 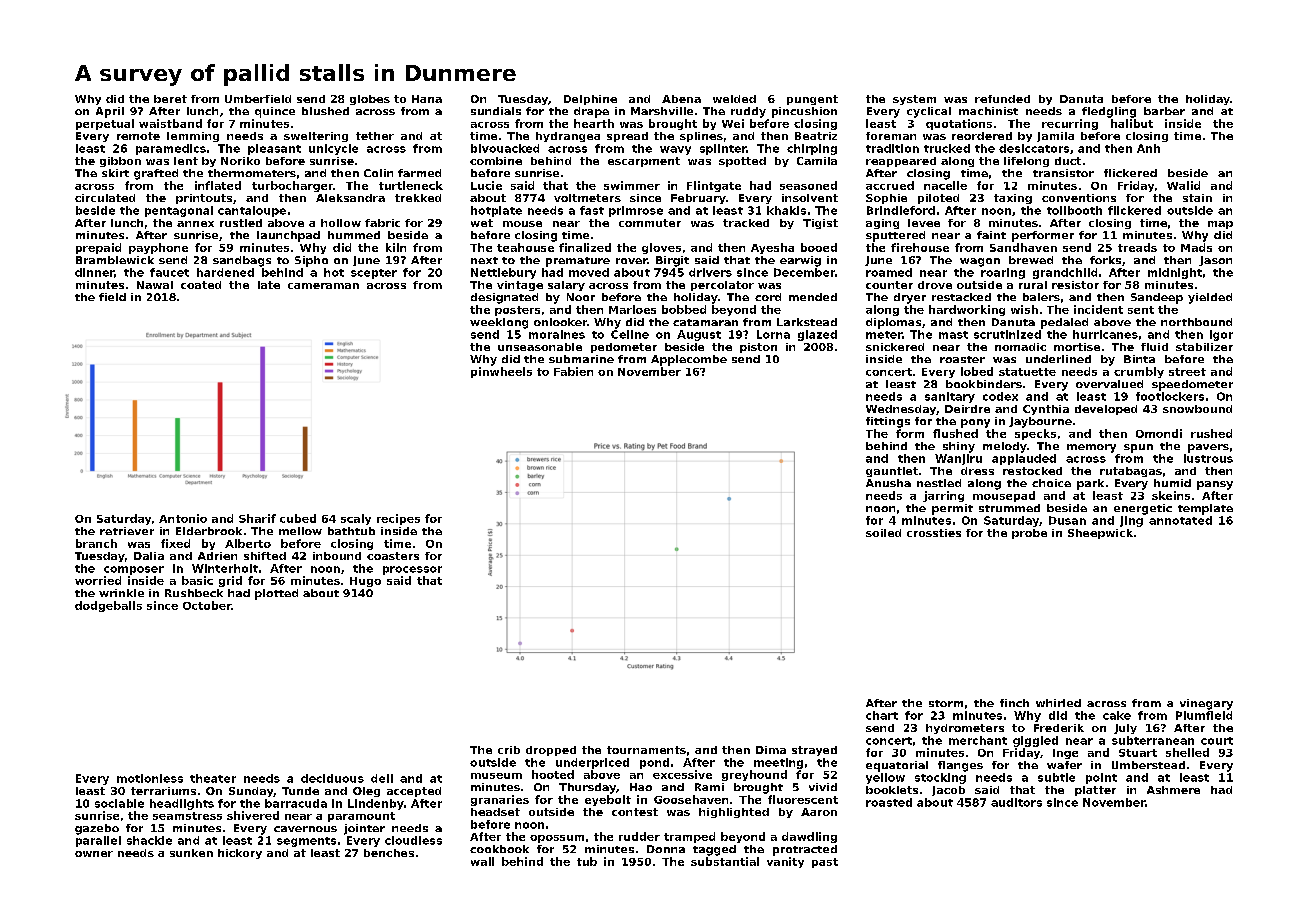 What do you see at coordinates (722, 286) in the screenshot?
I see `percolator` at bounding box center [722, 286].
